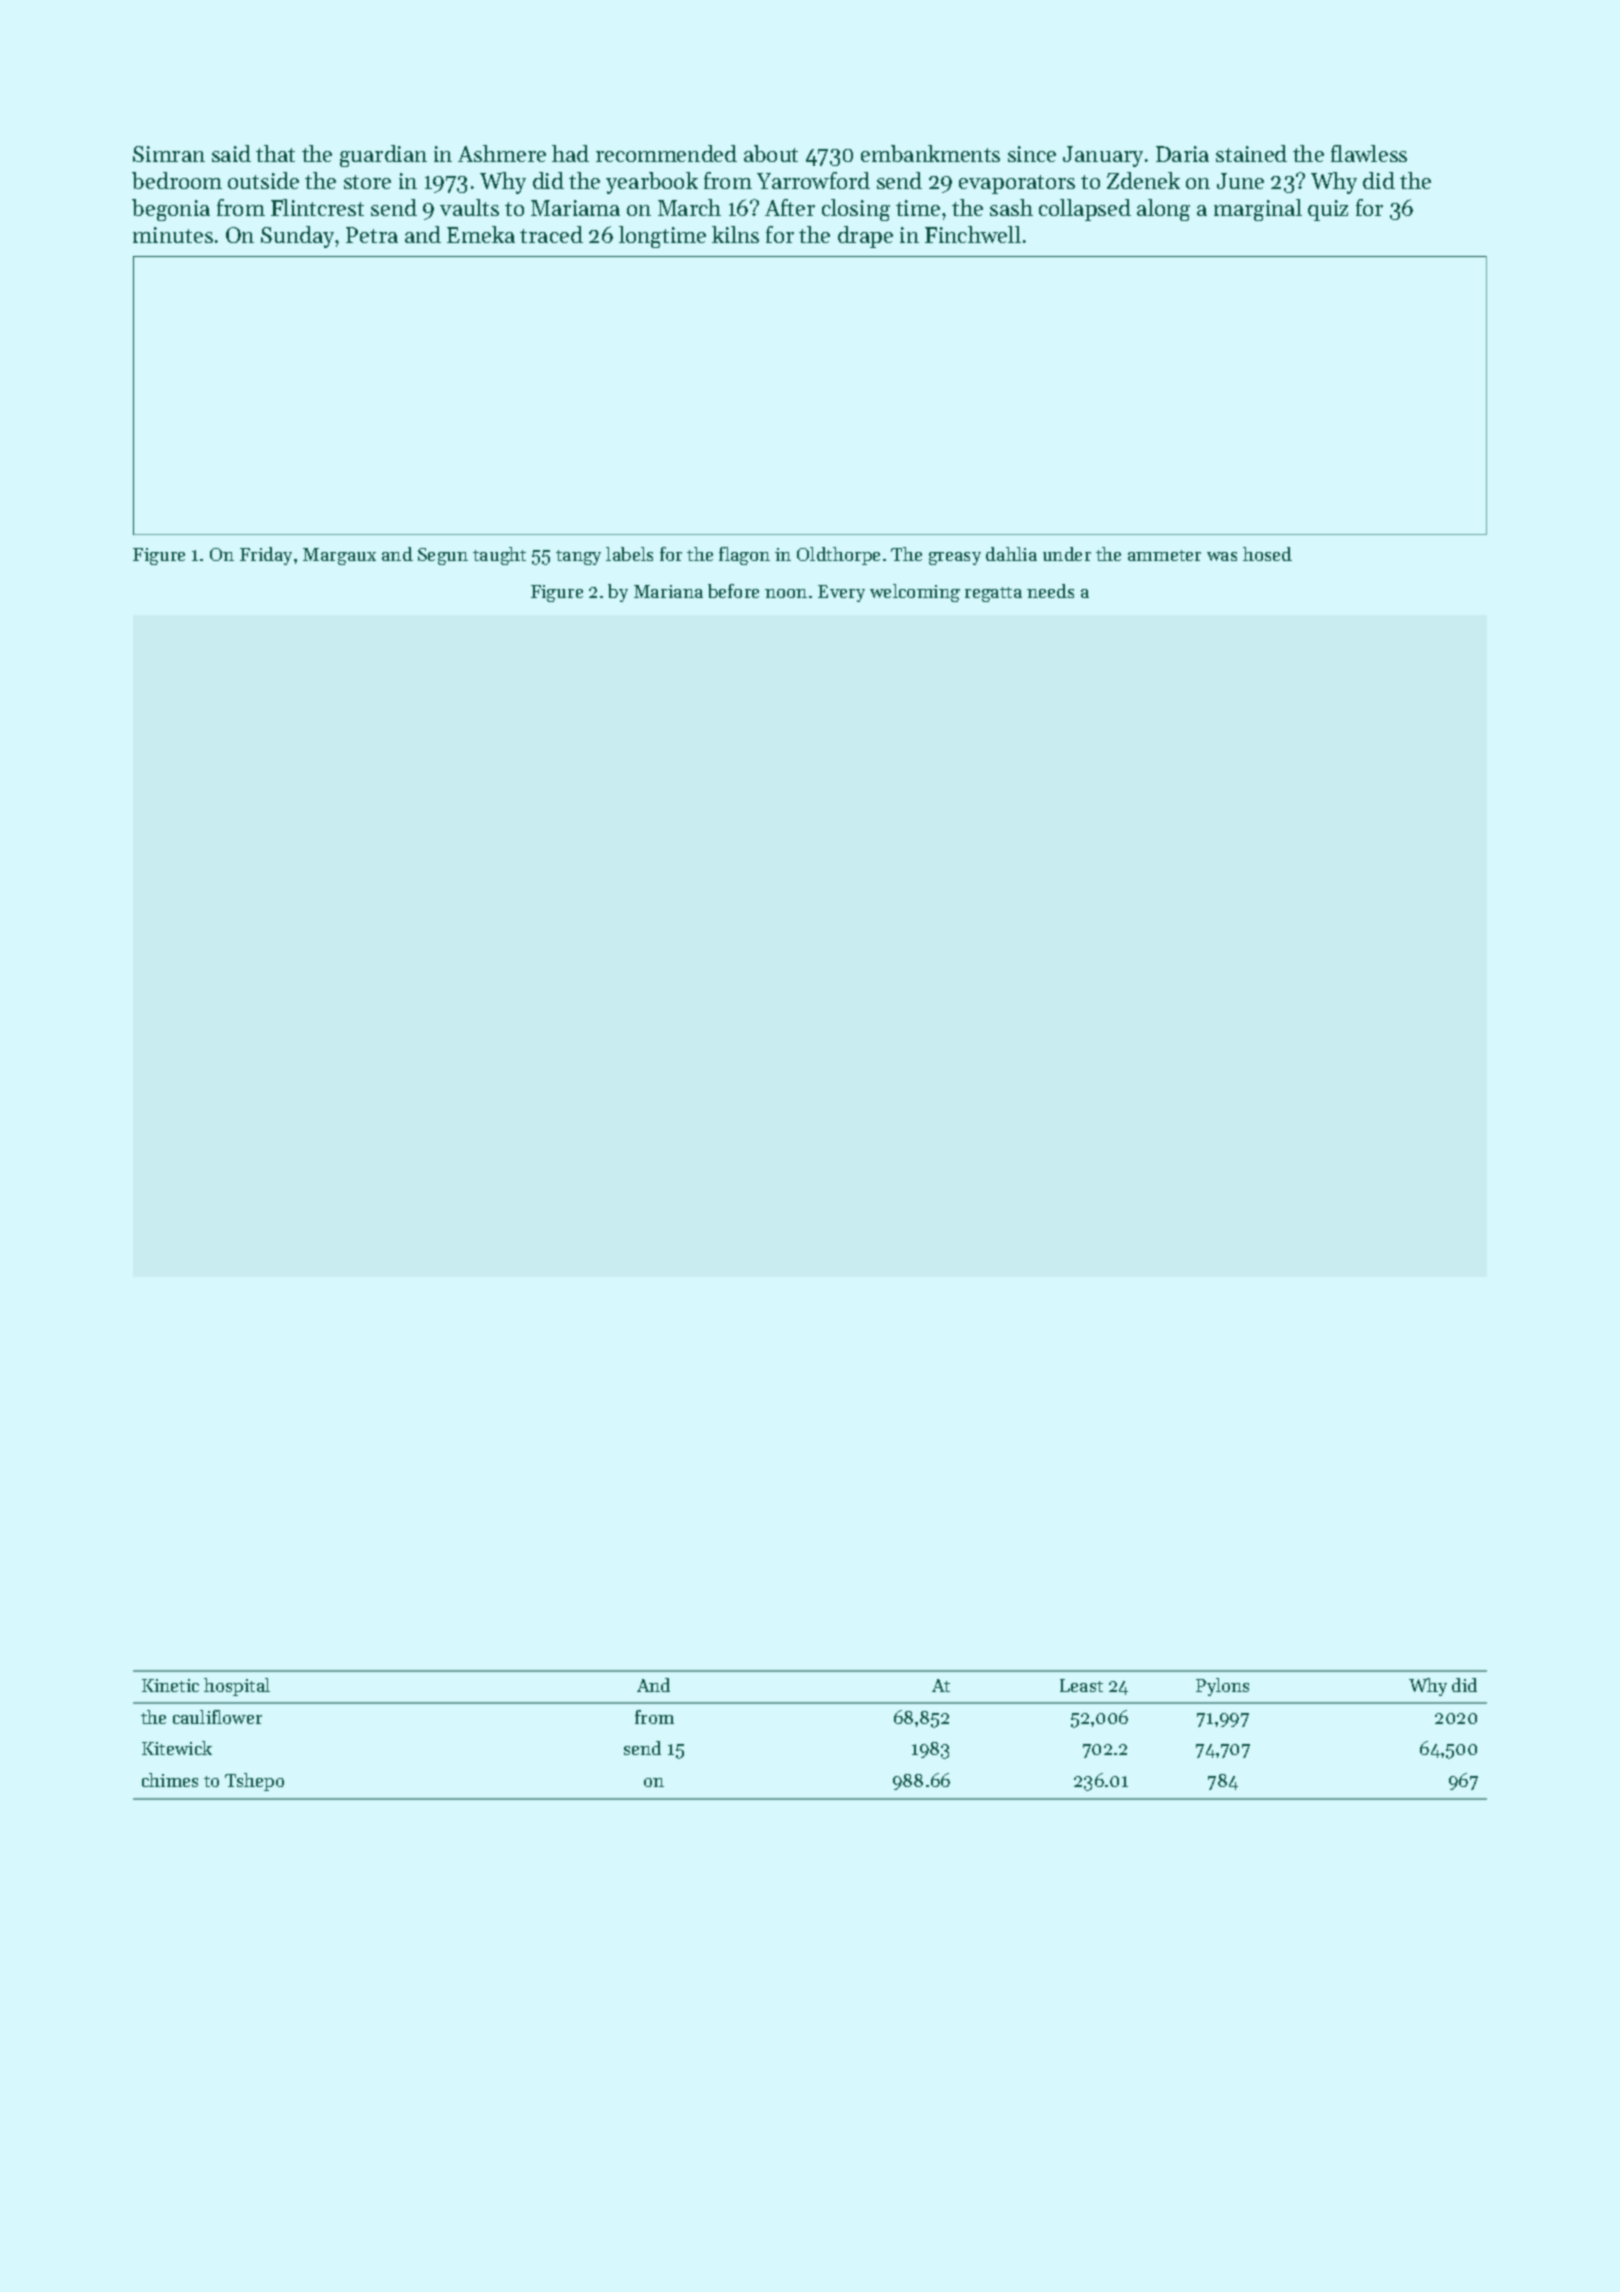 The image size is (1620, 2292). What do you see at coordinates (733, 591) in the screenshot?
I see `before` at bounding box center [733, 591].
